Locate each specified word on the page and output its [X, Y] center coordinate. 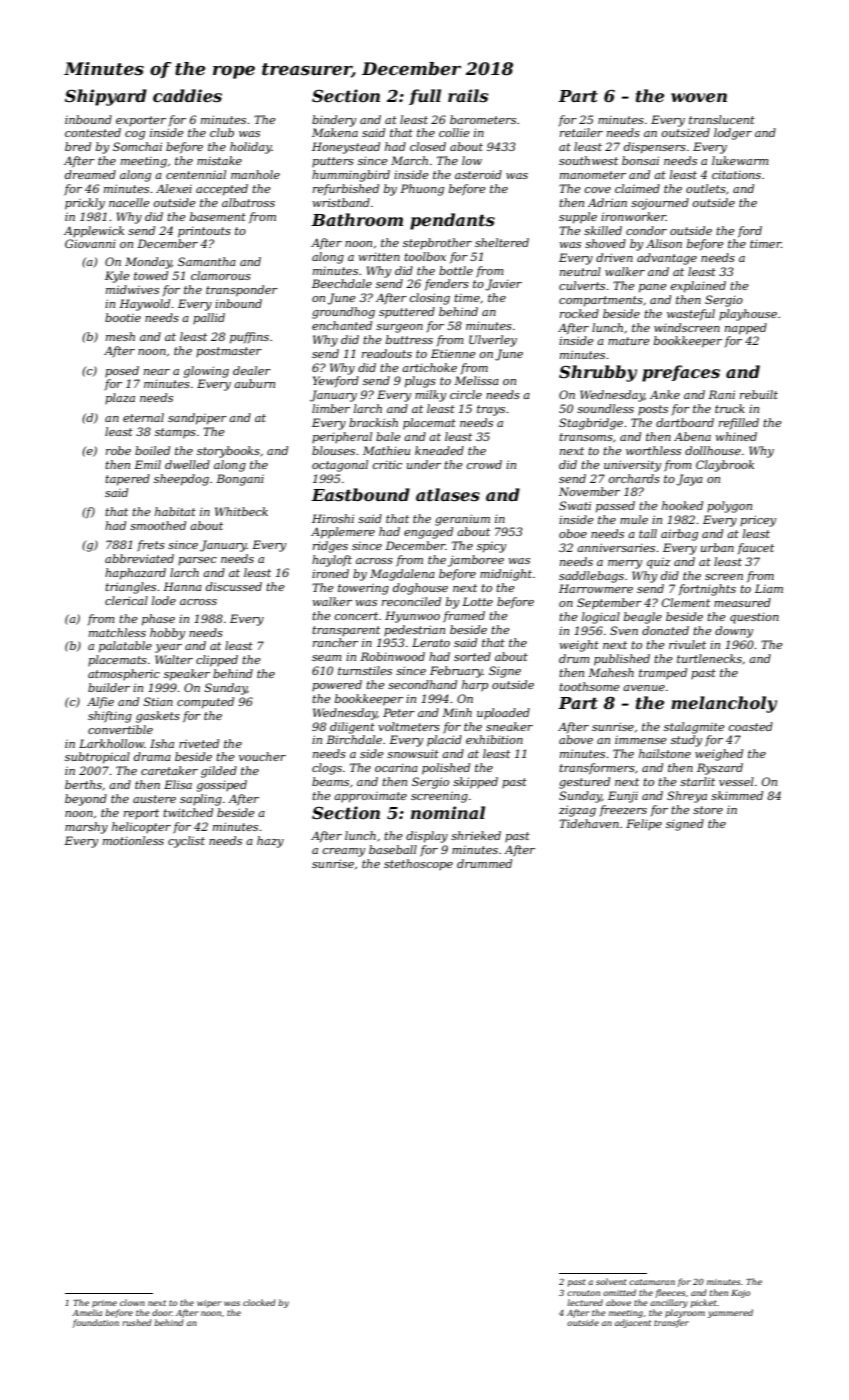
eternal [143, 417]
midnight [506, 575]
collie [454, 132]
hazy [270, 842]
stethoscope [418, 864]
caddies [187, 95]
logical [601, 618]
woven [699, 97]
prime [104, 1304]
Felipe [644, 824]
